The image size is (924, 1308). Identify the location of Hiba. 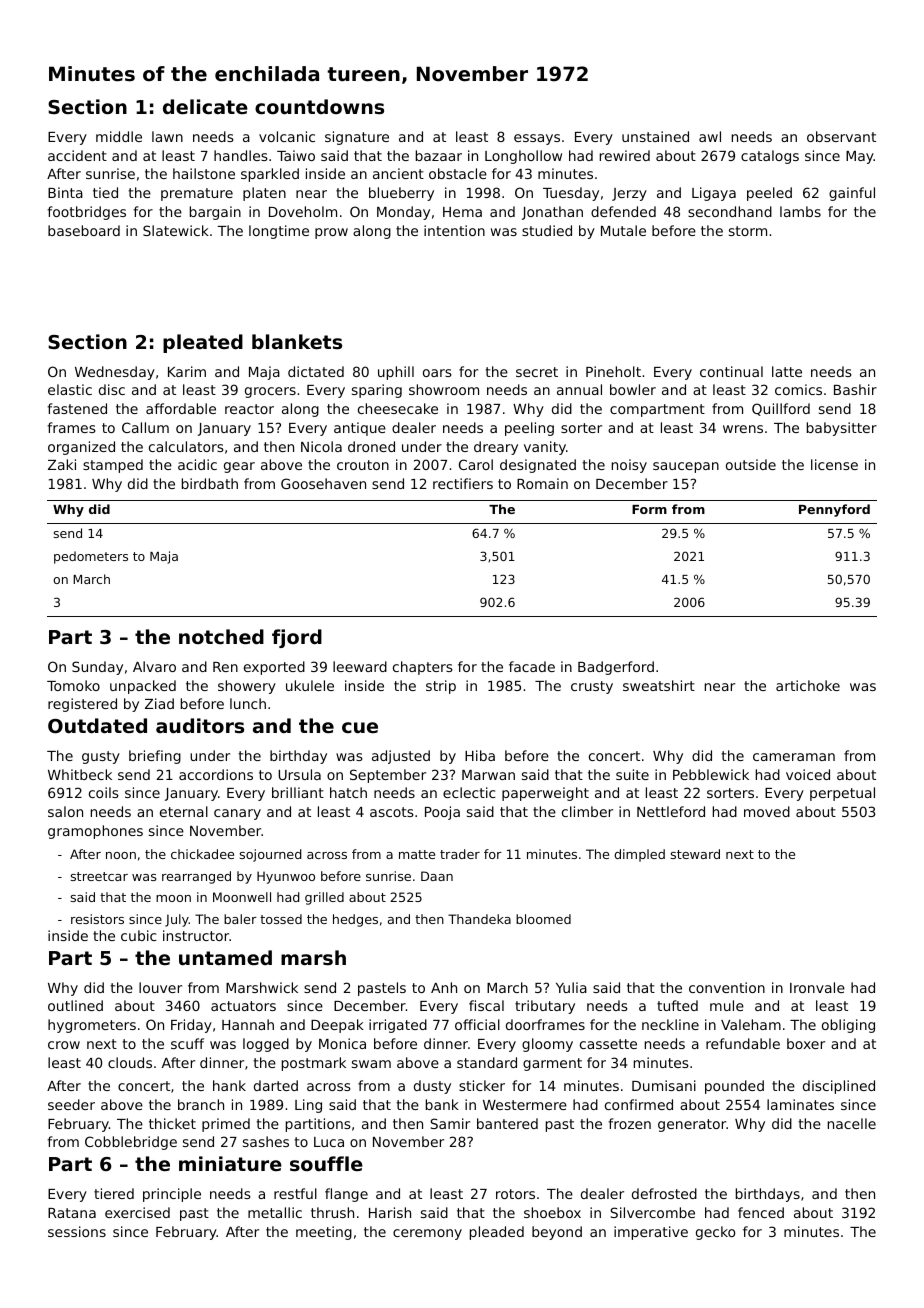
(480, 755).
